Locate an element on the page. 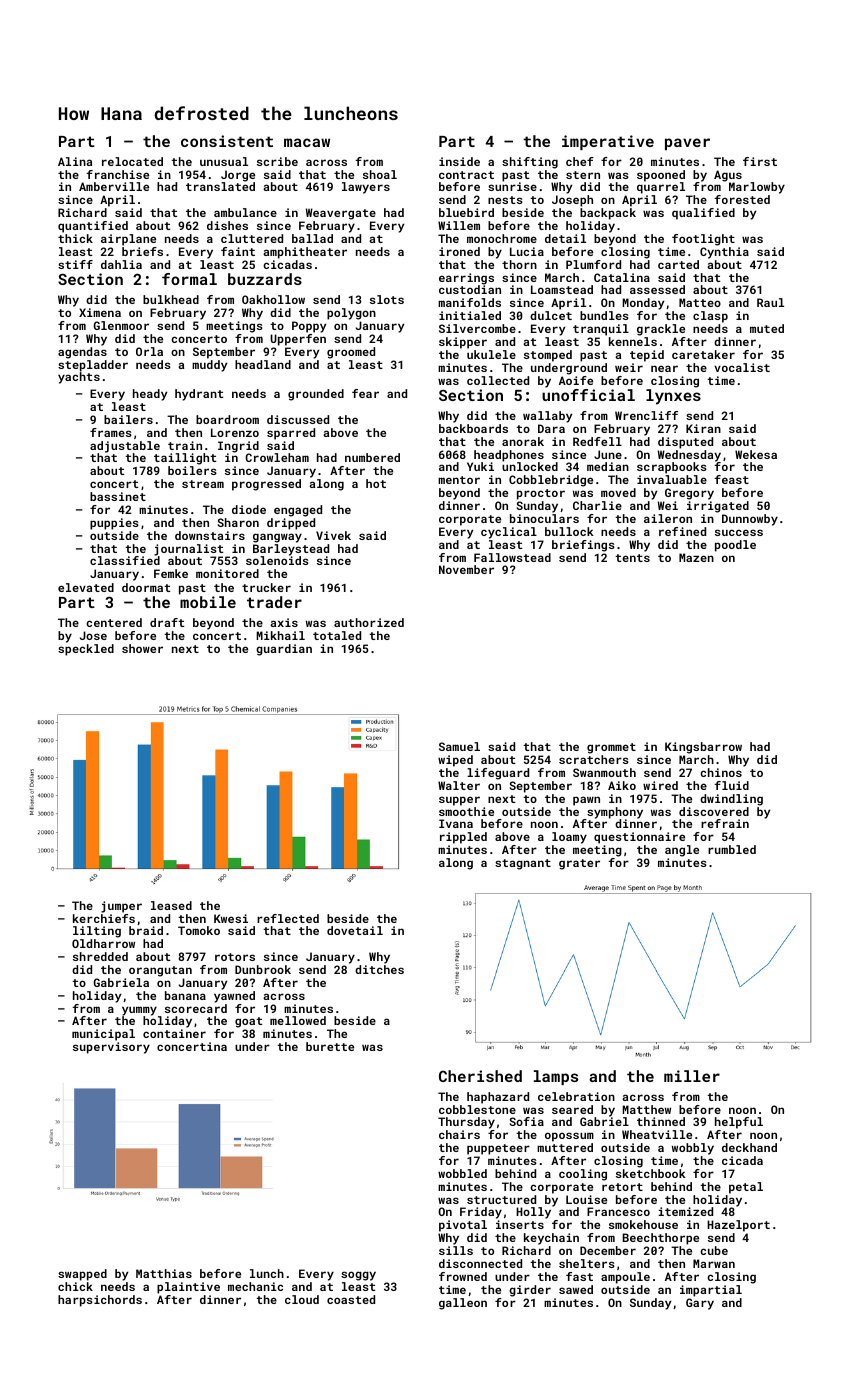 The height and width of the document is (1400, 849). speckled is located at coordinates (86, 650).
